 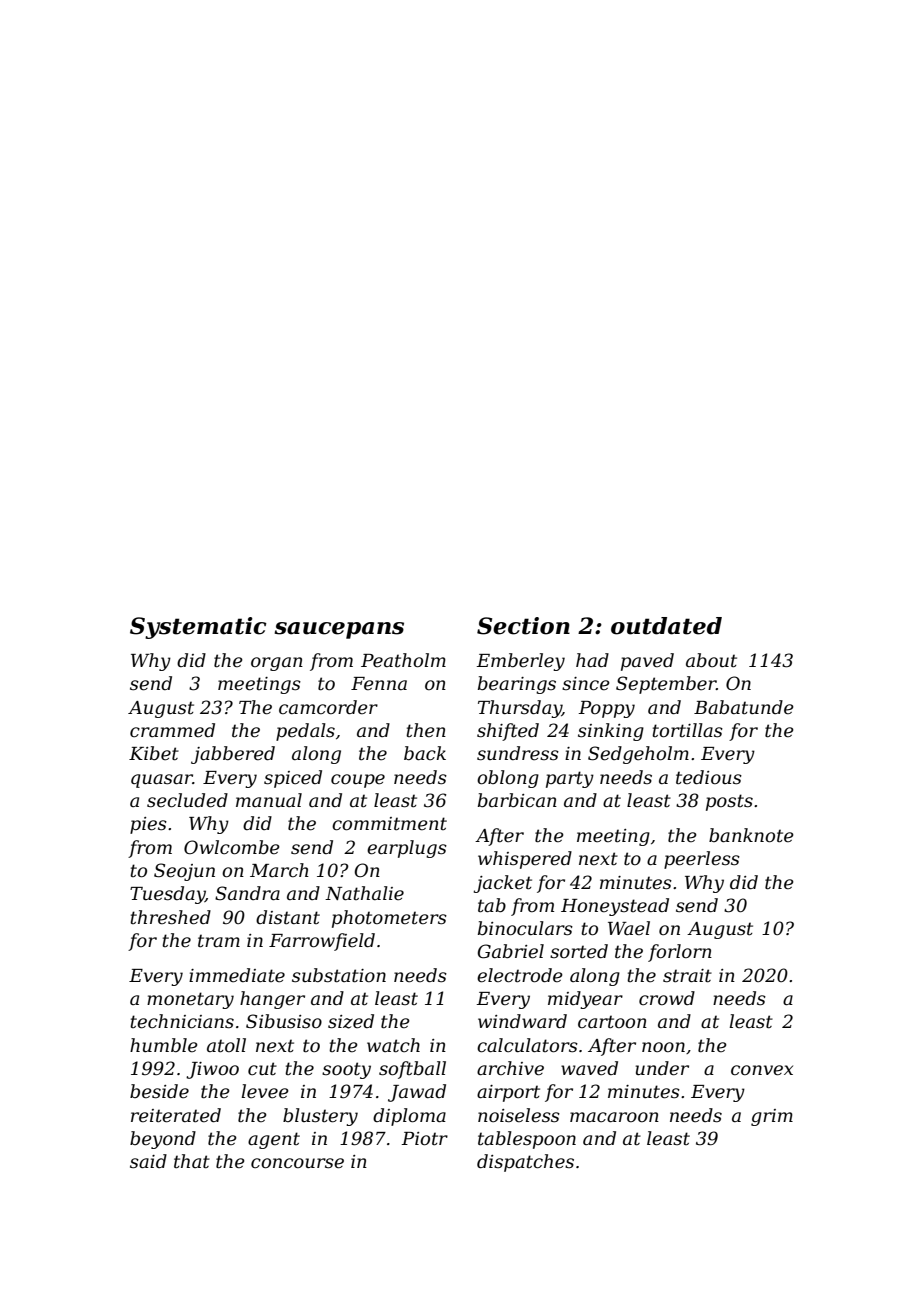 What do you see at coordinates (148, 825) in the screenshot?
I see `pies` at bounding box center [148, 825].
